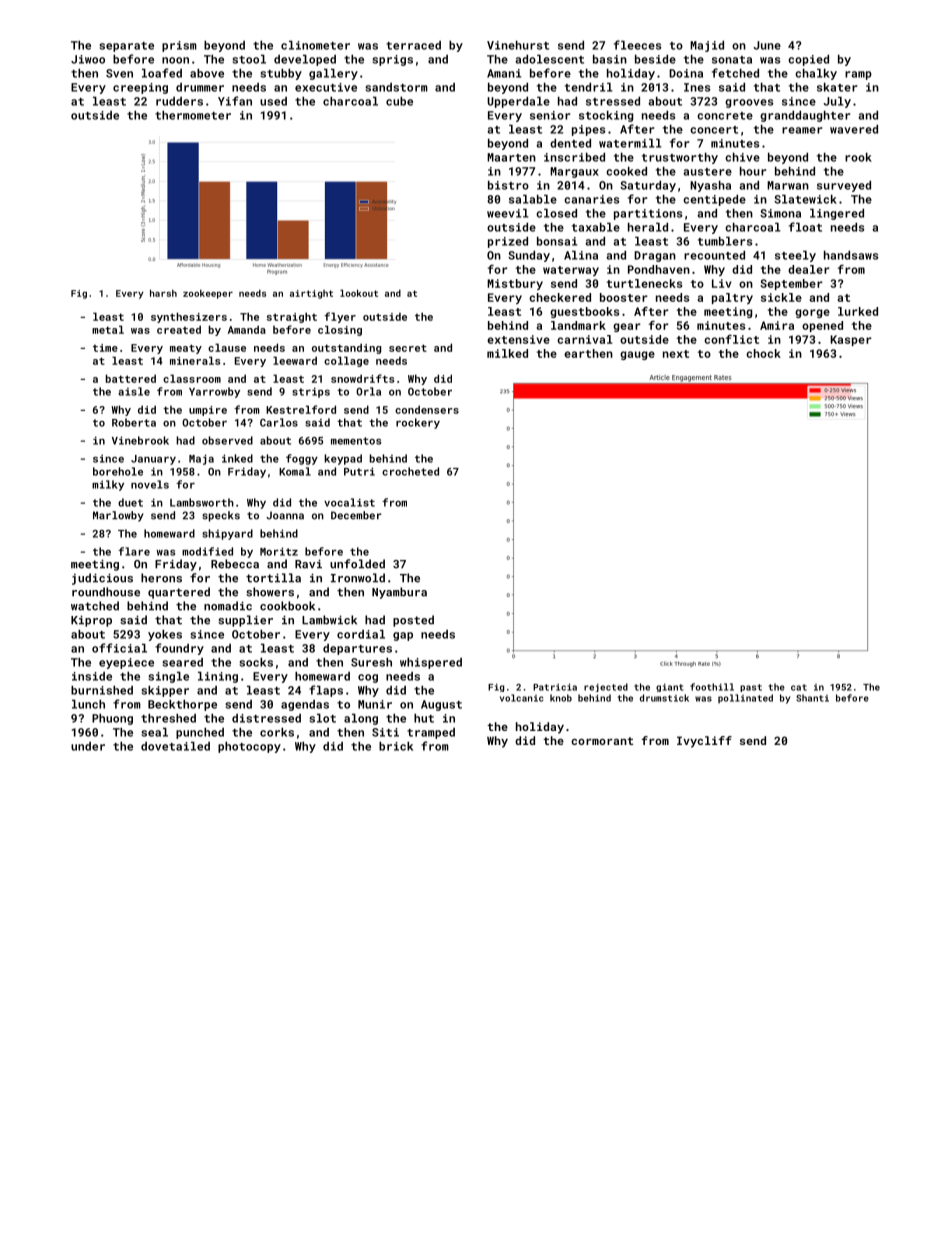 Image resolution: width=952 pixels, height=1233 pixels. I want to click on rockery, so click(418, 423).
